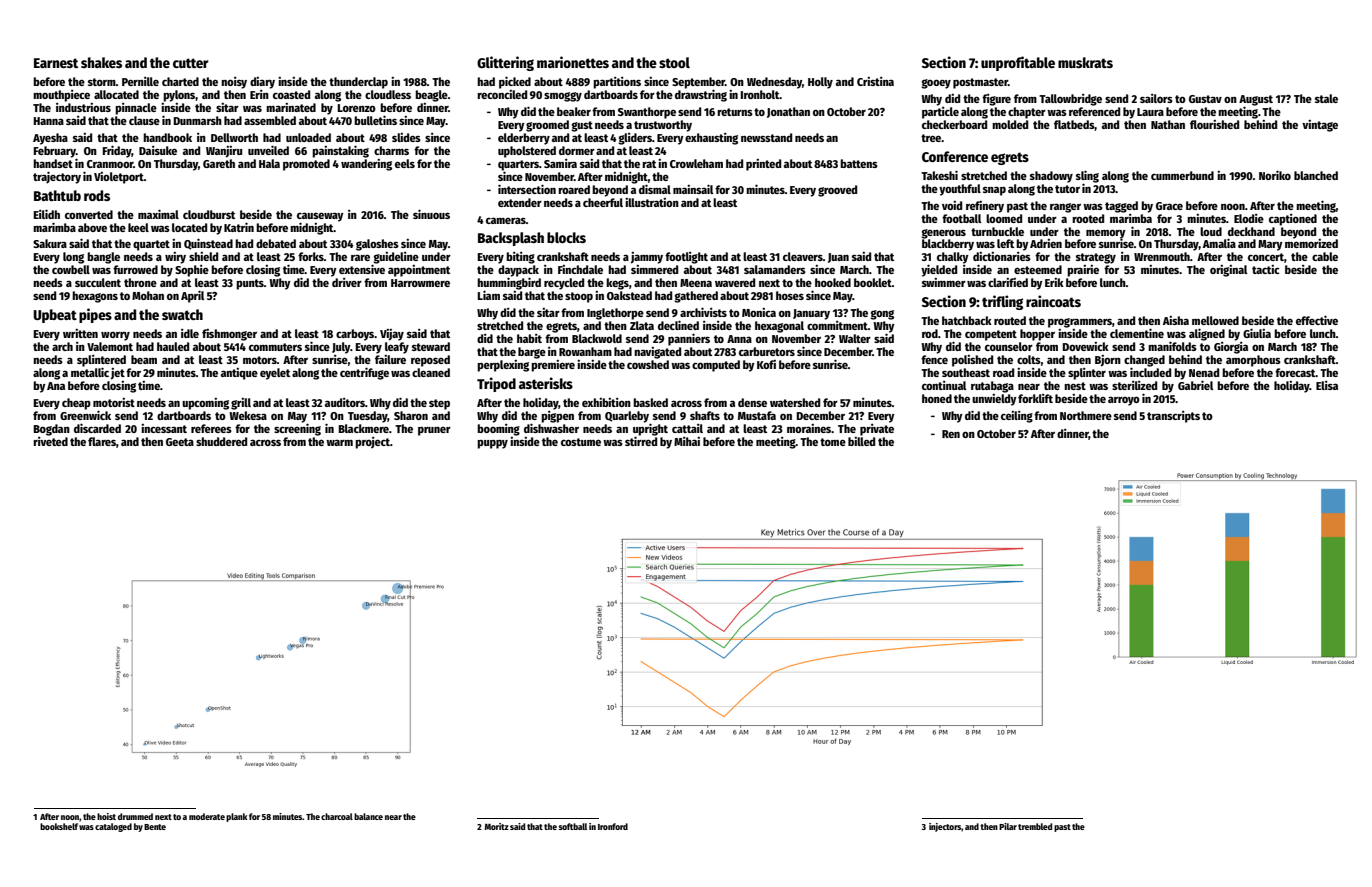  Describe the element at coordinates (635, 139) in the screenshot. I see `gliders` at that location.
